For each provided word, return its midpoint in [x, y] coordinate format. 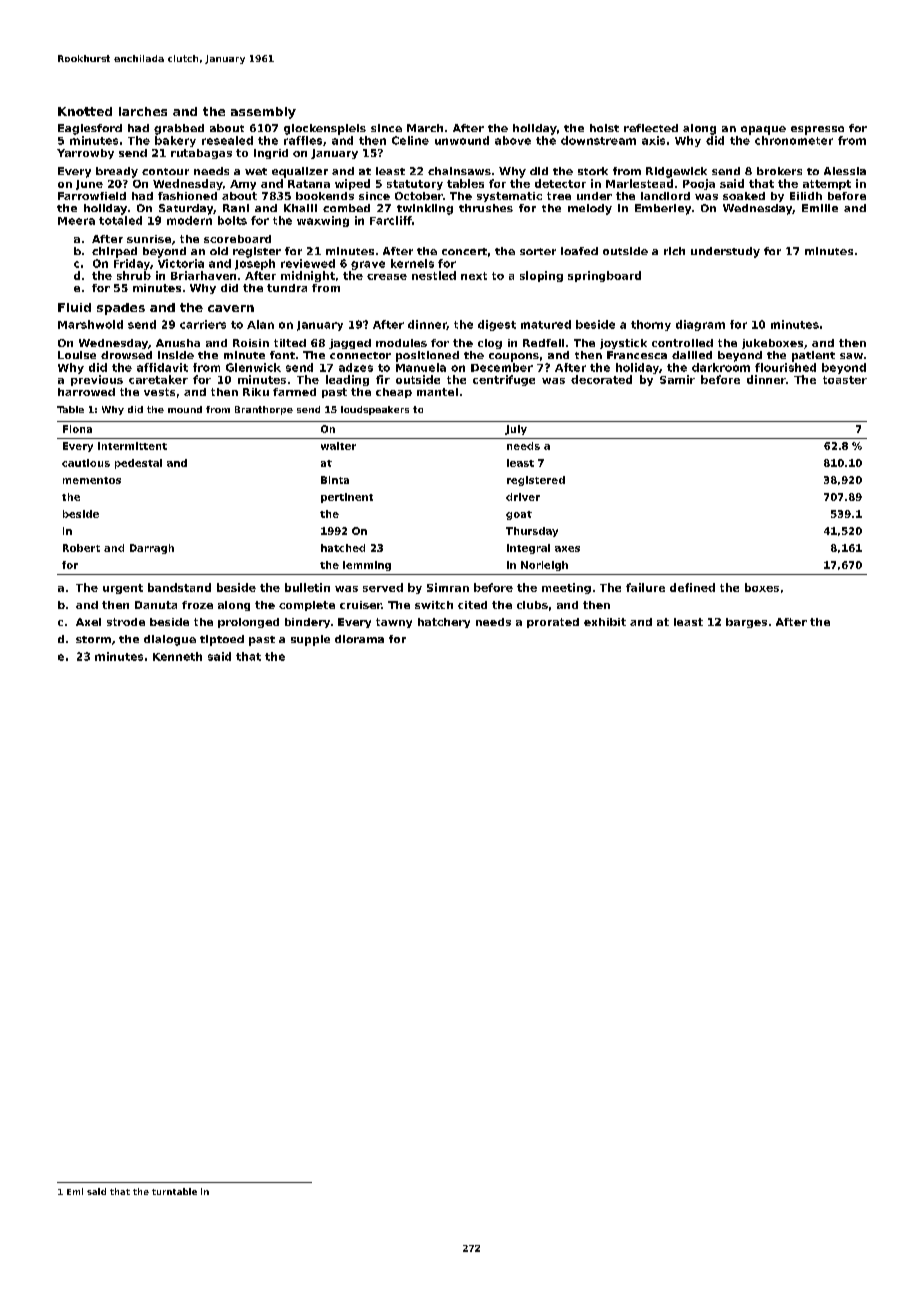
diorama [359, 639]
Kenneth [177, 656]
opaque [763, 130]
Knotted [85, 111]
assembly [263, 113]
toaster [845, 380]
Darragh [152, 549]
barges [746, 623]
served [383, 587]
